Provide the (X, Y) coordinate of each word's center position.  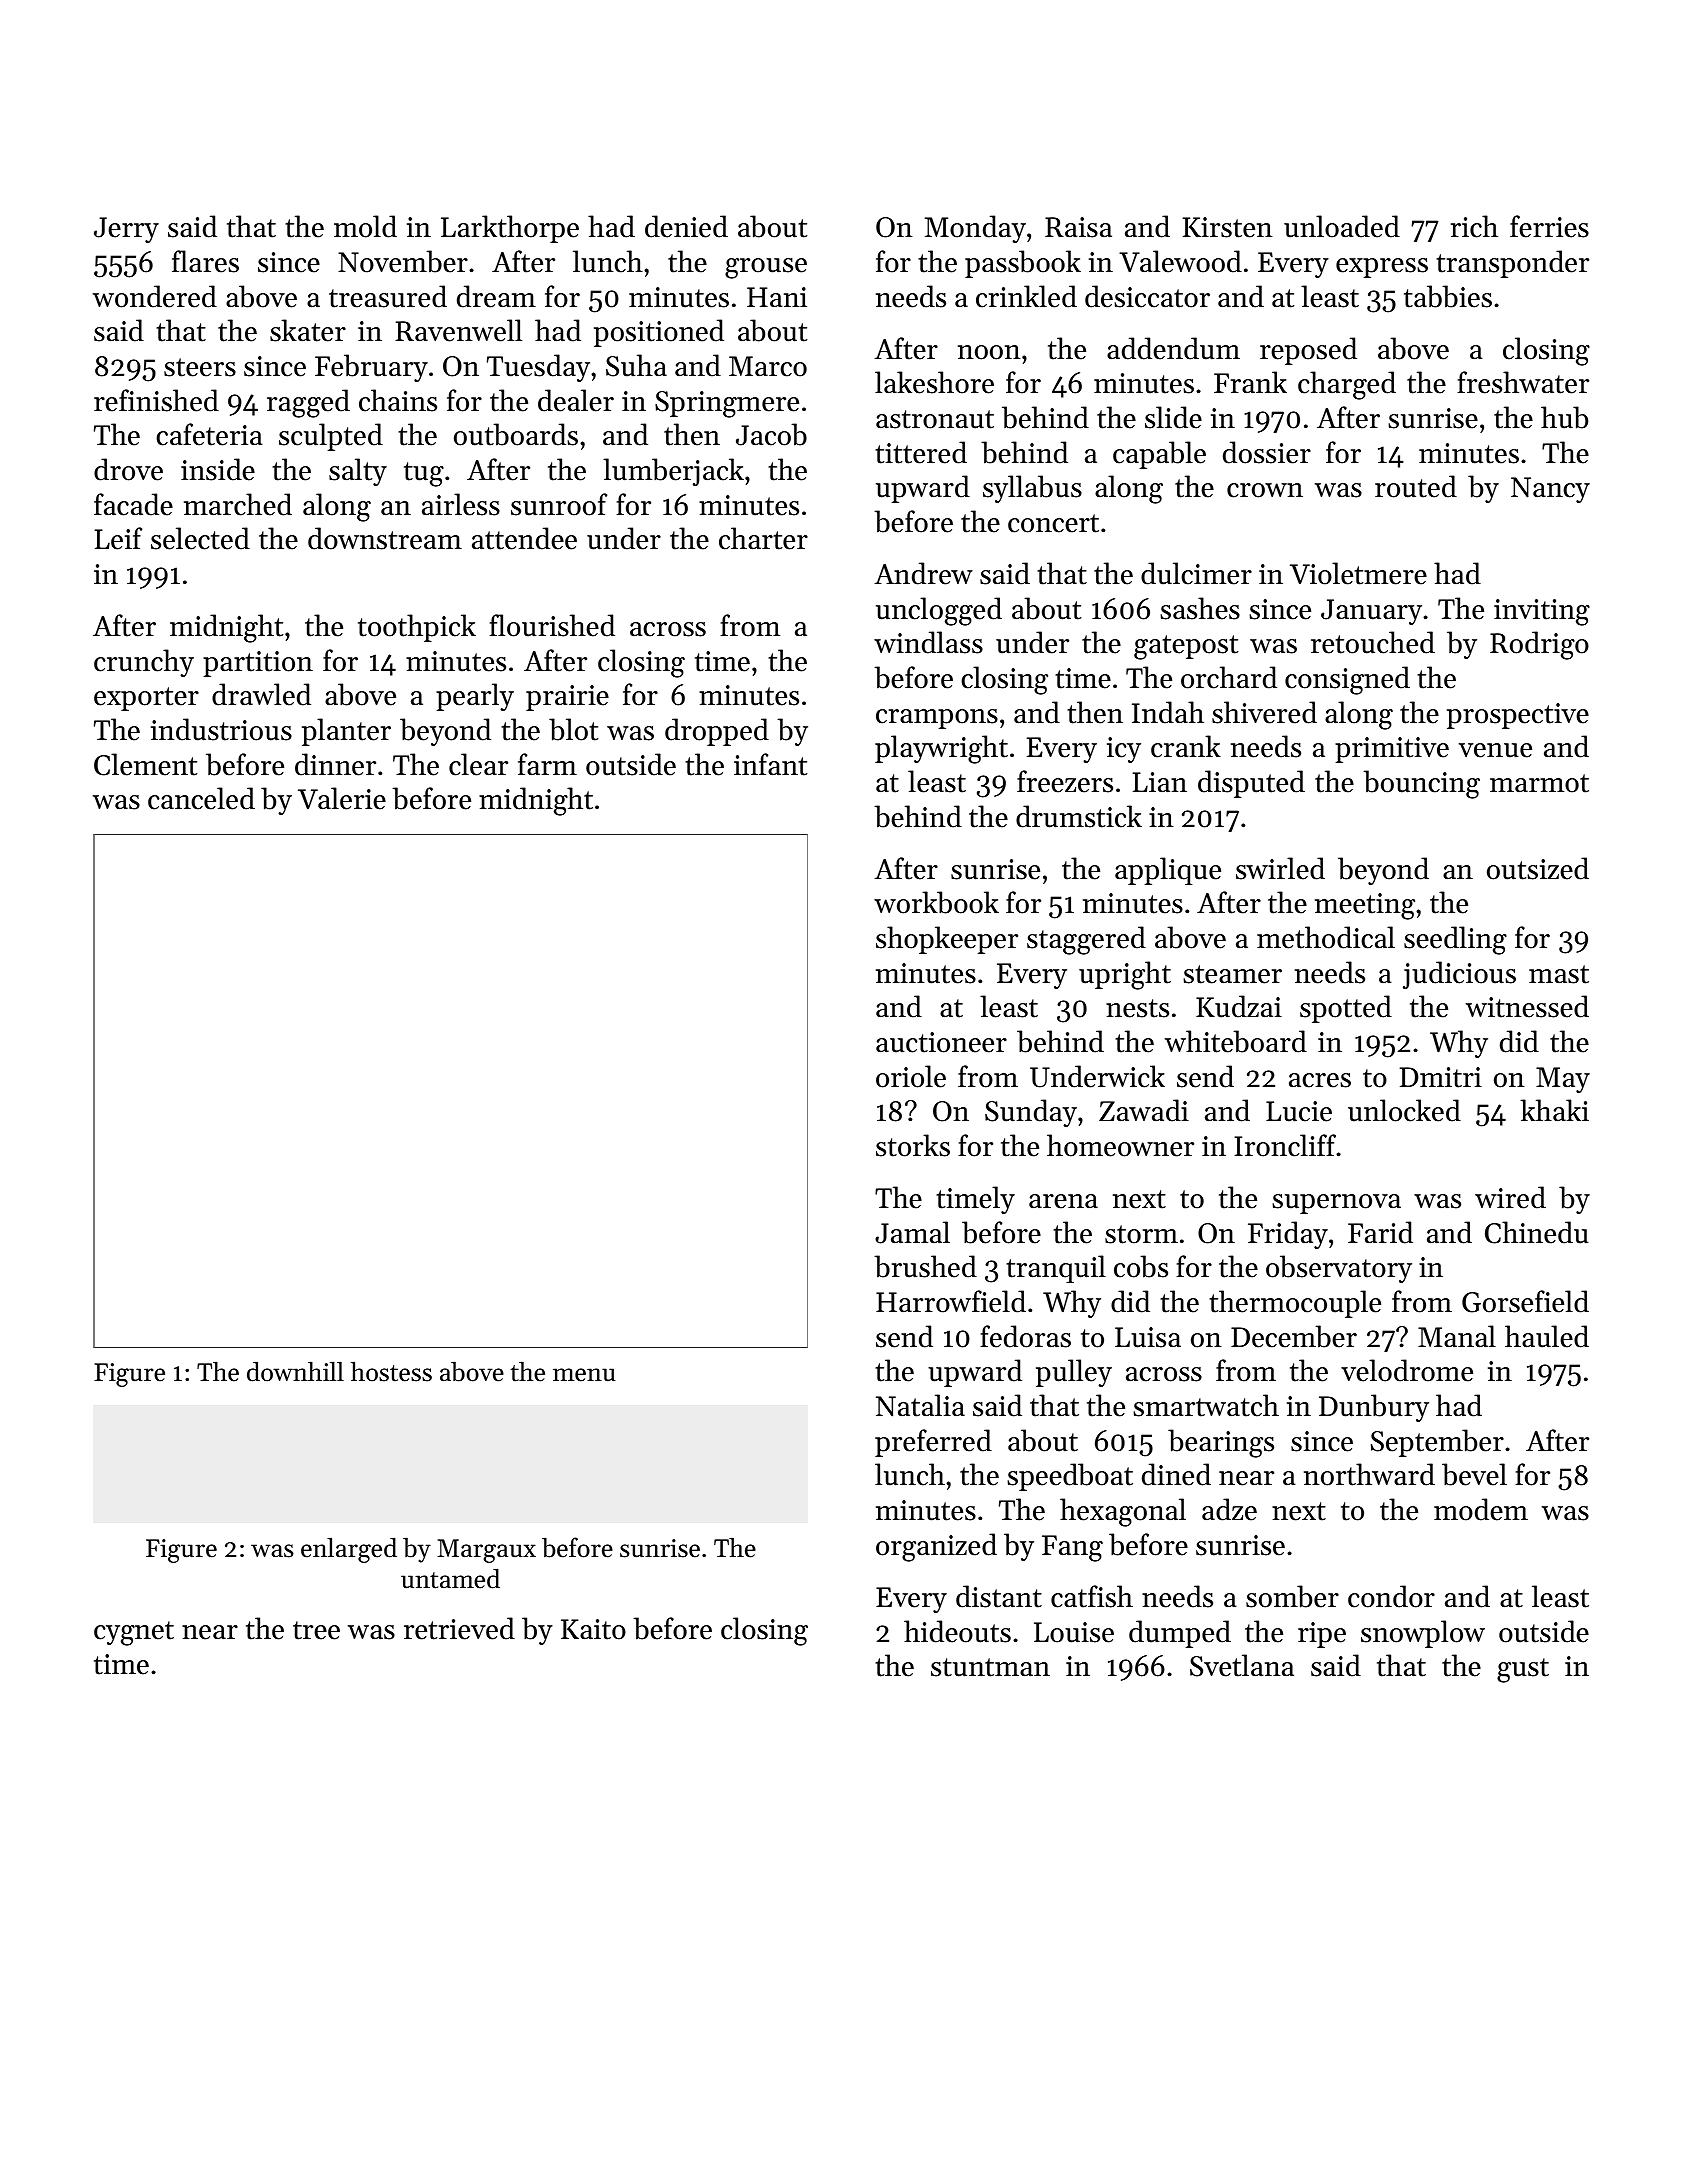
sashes (1200, 608)
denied (686, 226)
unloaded (1342, 226)
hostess (391, 1371)
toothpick (417, 628)
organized (936, 1547)
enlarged (349, 1550)
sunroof (559, 504)
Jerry (126, 230)
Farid (1380, 1232)
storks (913, 1145)
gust (1523, 1670)
